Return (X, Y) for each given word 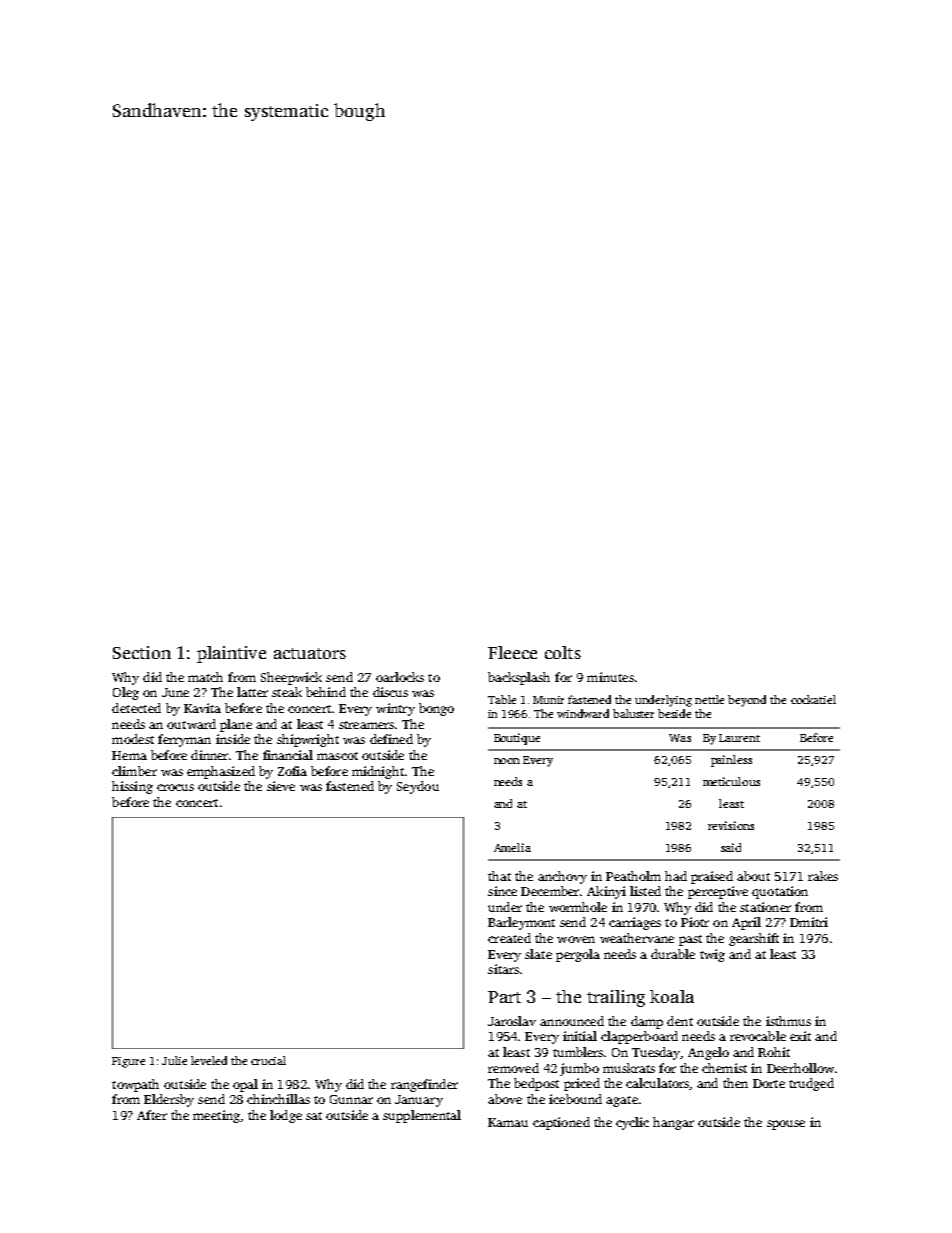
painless (731, 761)
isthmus (788, 1021)
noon (507, 761)
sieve (281, 786)
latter (252, 692)
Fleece (512, 652)
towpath (135, 1085)
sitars (503, 969)
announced (572, 1021)
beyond (747, 701)
